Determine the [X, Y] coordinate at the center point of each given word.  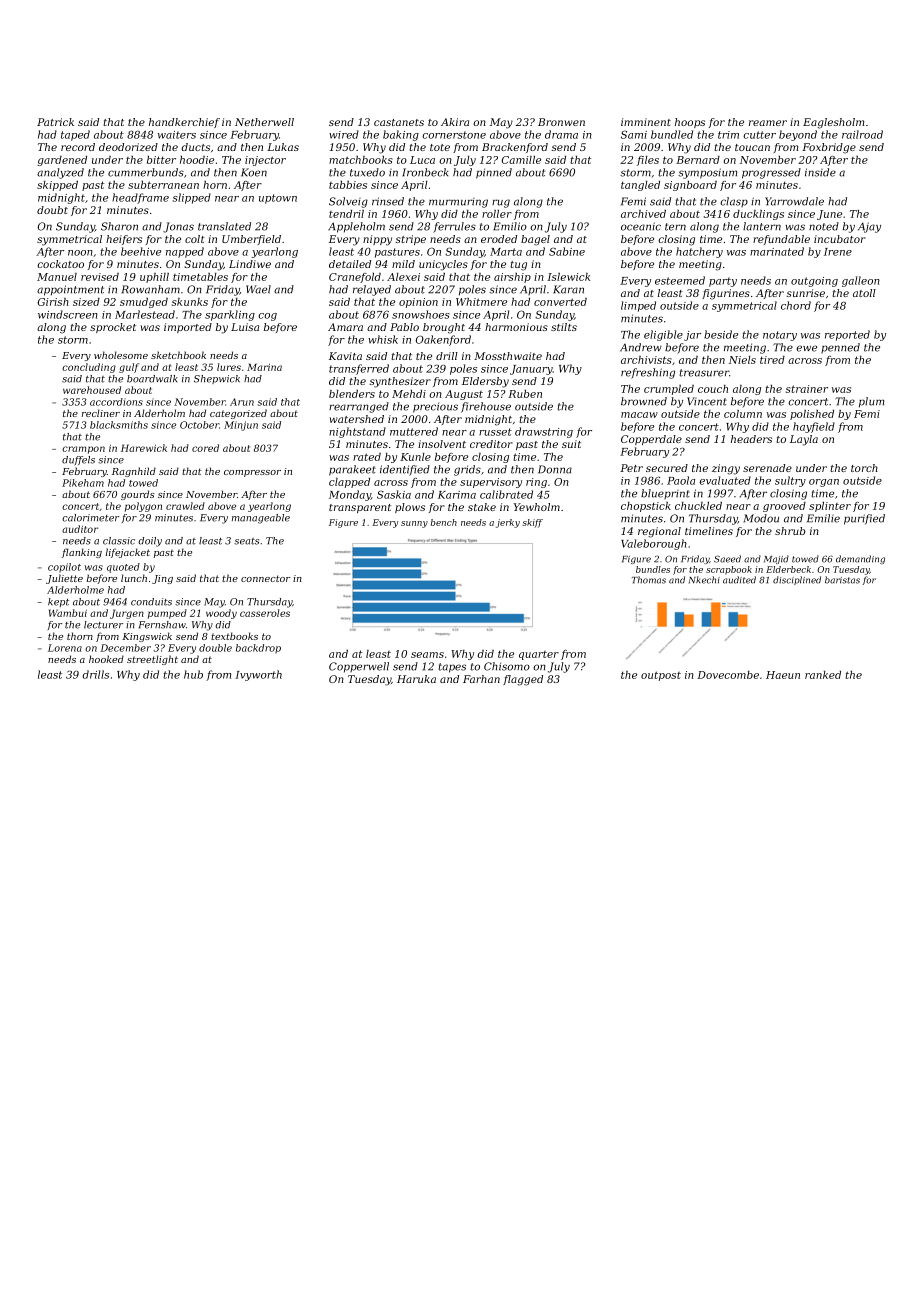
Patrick [55, 122]
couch [713, 389]
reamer [768, 123]
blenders [352, 394]
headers [751, 439]
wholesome [121, 355]
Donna [555, 469]
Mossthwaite [508, 356]
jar [692, 336]
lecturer [103, 625]
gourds [137, 495]
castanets [399, 122]
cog [267, 317]
